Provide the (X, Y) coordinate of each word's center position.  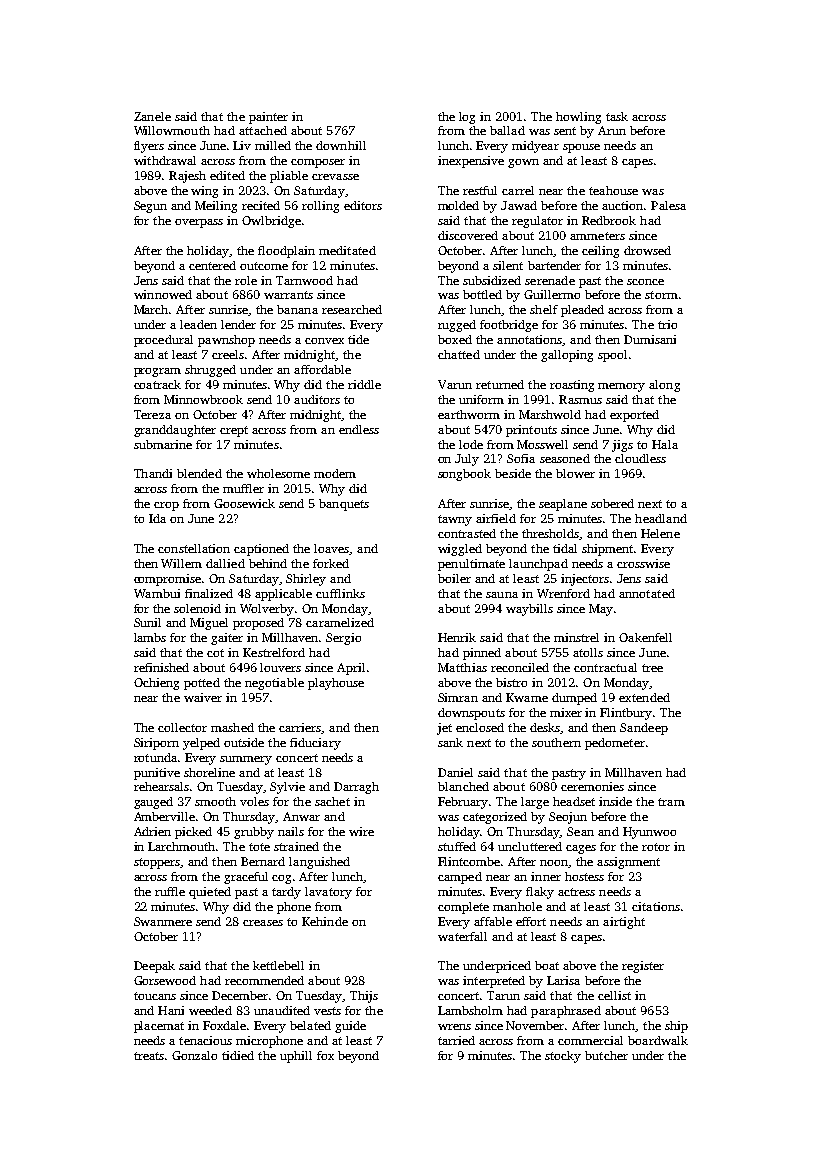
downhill (341, 145)
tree (652, 668)
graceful (246, 878)
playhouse (336, 684)
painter (268, 118)
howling (578, 118)
